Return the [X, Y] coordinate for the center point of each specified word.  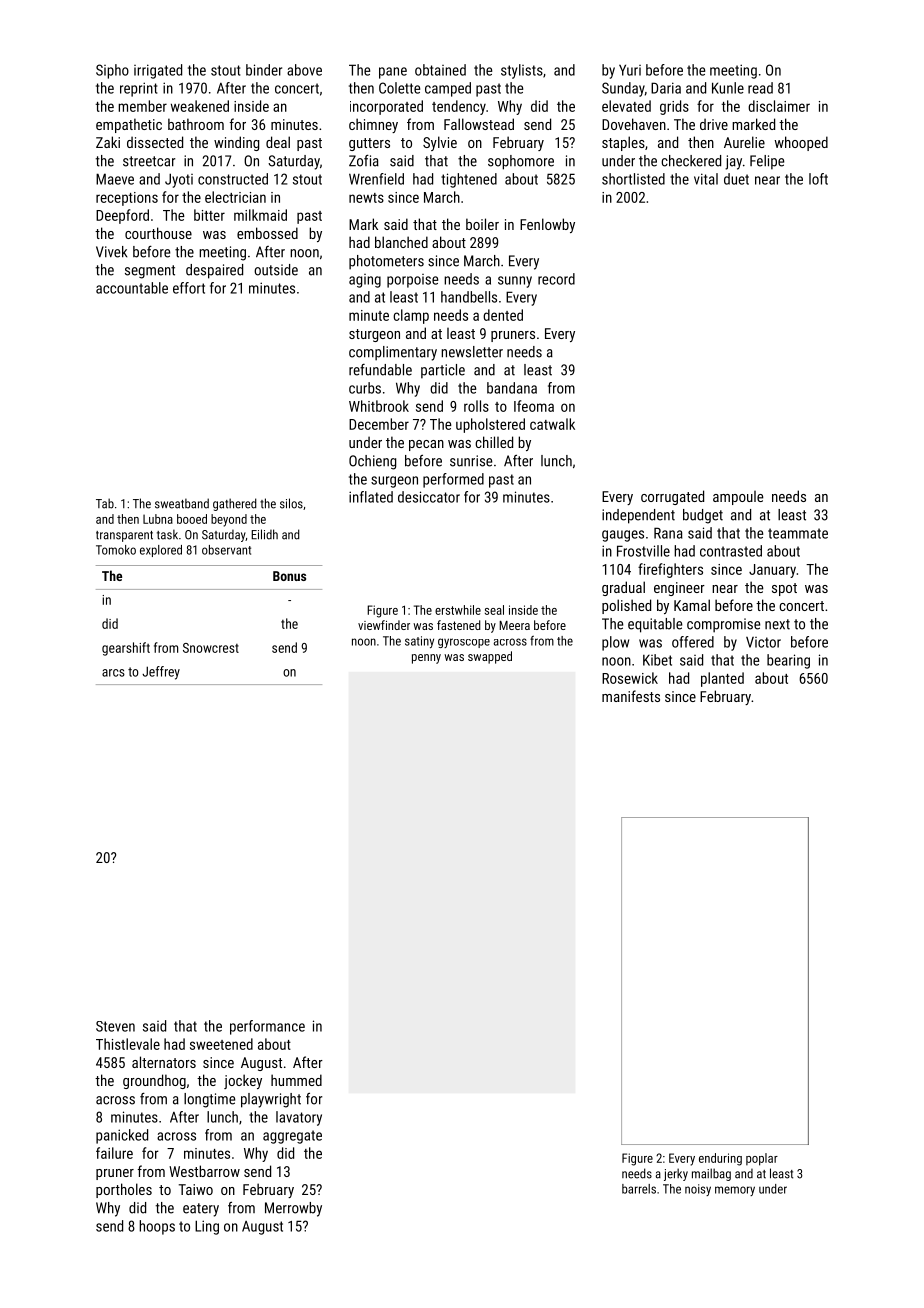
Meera [514, 625]
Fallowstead [479, 124]
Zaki [108, 142]
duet [736, 179]
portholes [124, 1190]
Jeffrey [161, 673]
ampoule [738, 498]
